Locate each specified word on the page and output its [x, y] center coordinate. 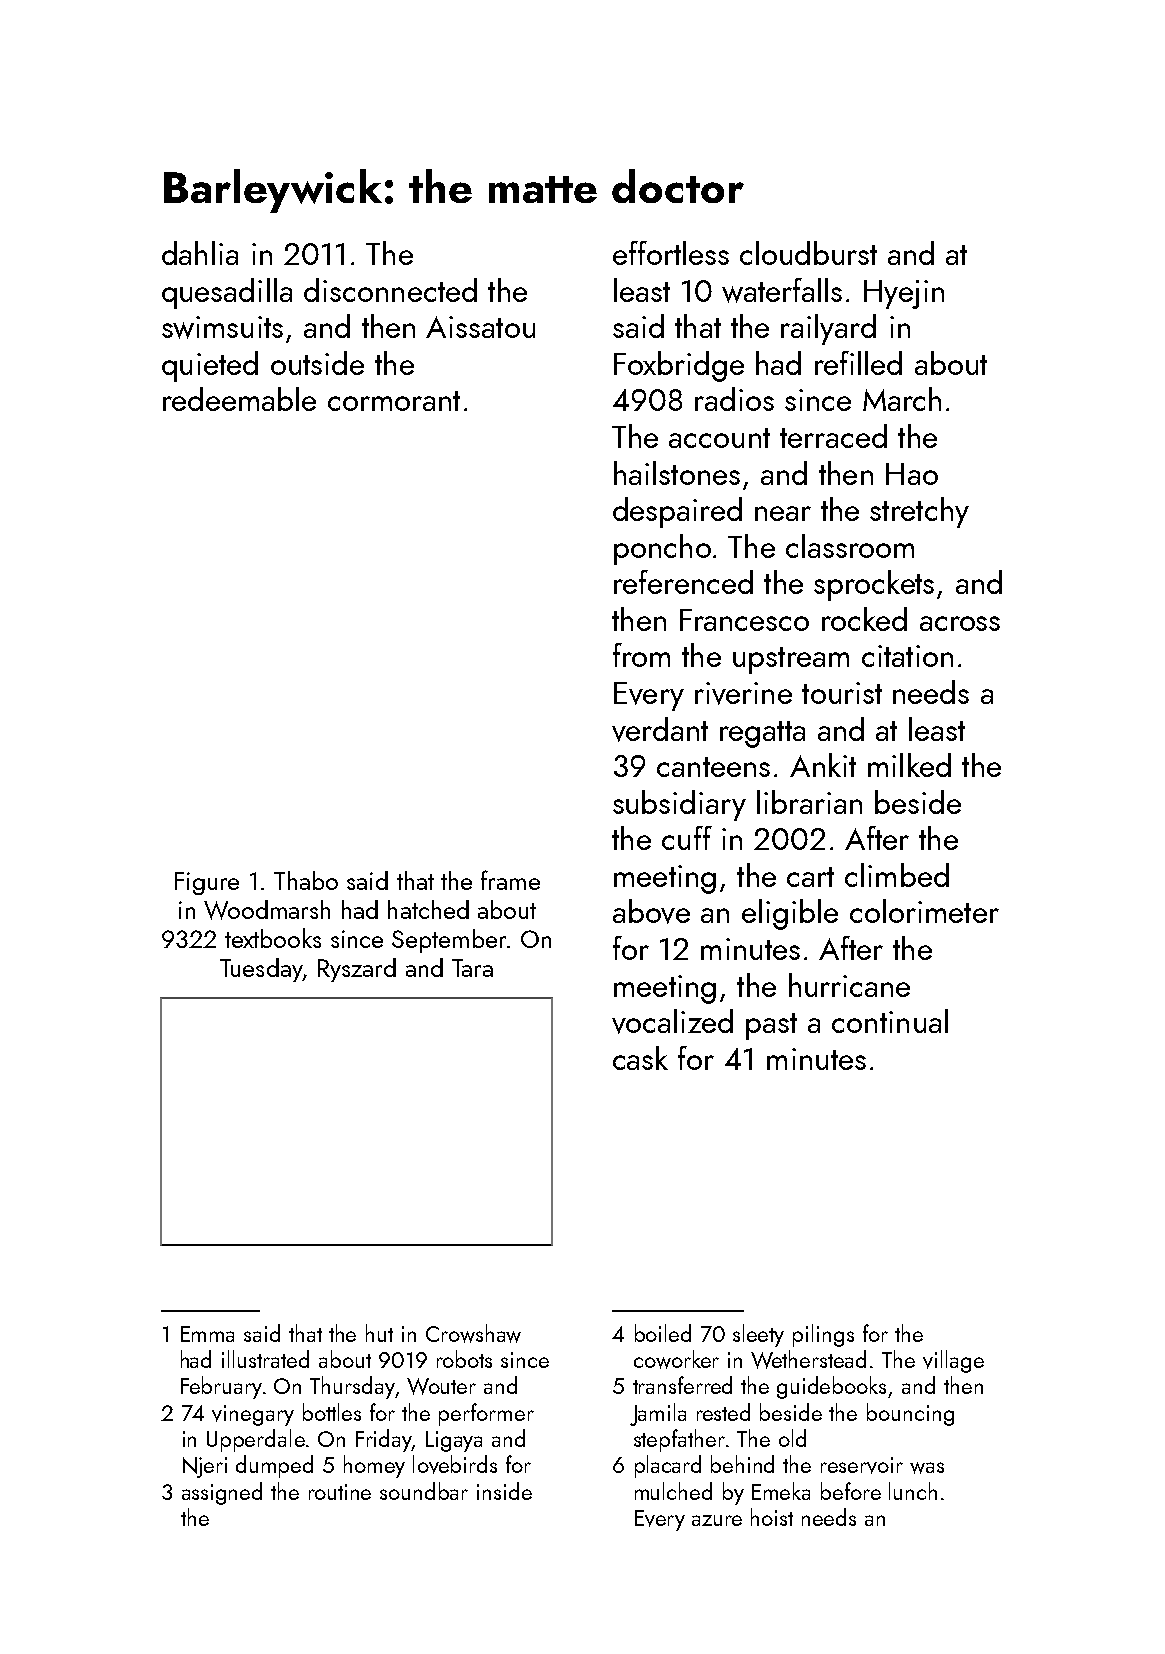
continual [890, 1021]
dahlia [200, 253]
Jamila [658, 1414]
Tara [472, 968]
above [651, 911]
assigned [222, 1493]
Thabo [306, 880]
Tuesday [261, 970]
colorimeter [924, 911]
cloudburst [808, 253]
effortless [671, 253]
